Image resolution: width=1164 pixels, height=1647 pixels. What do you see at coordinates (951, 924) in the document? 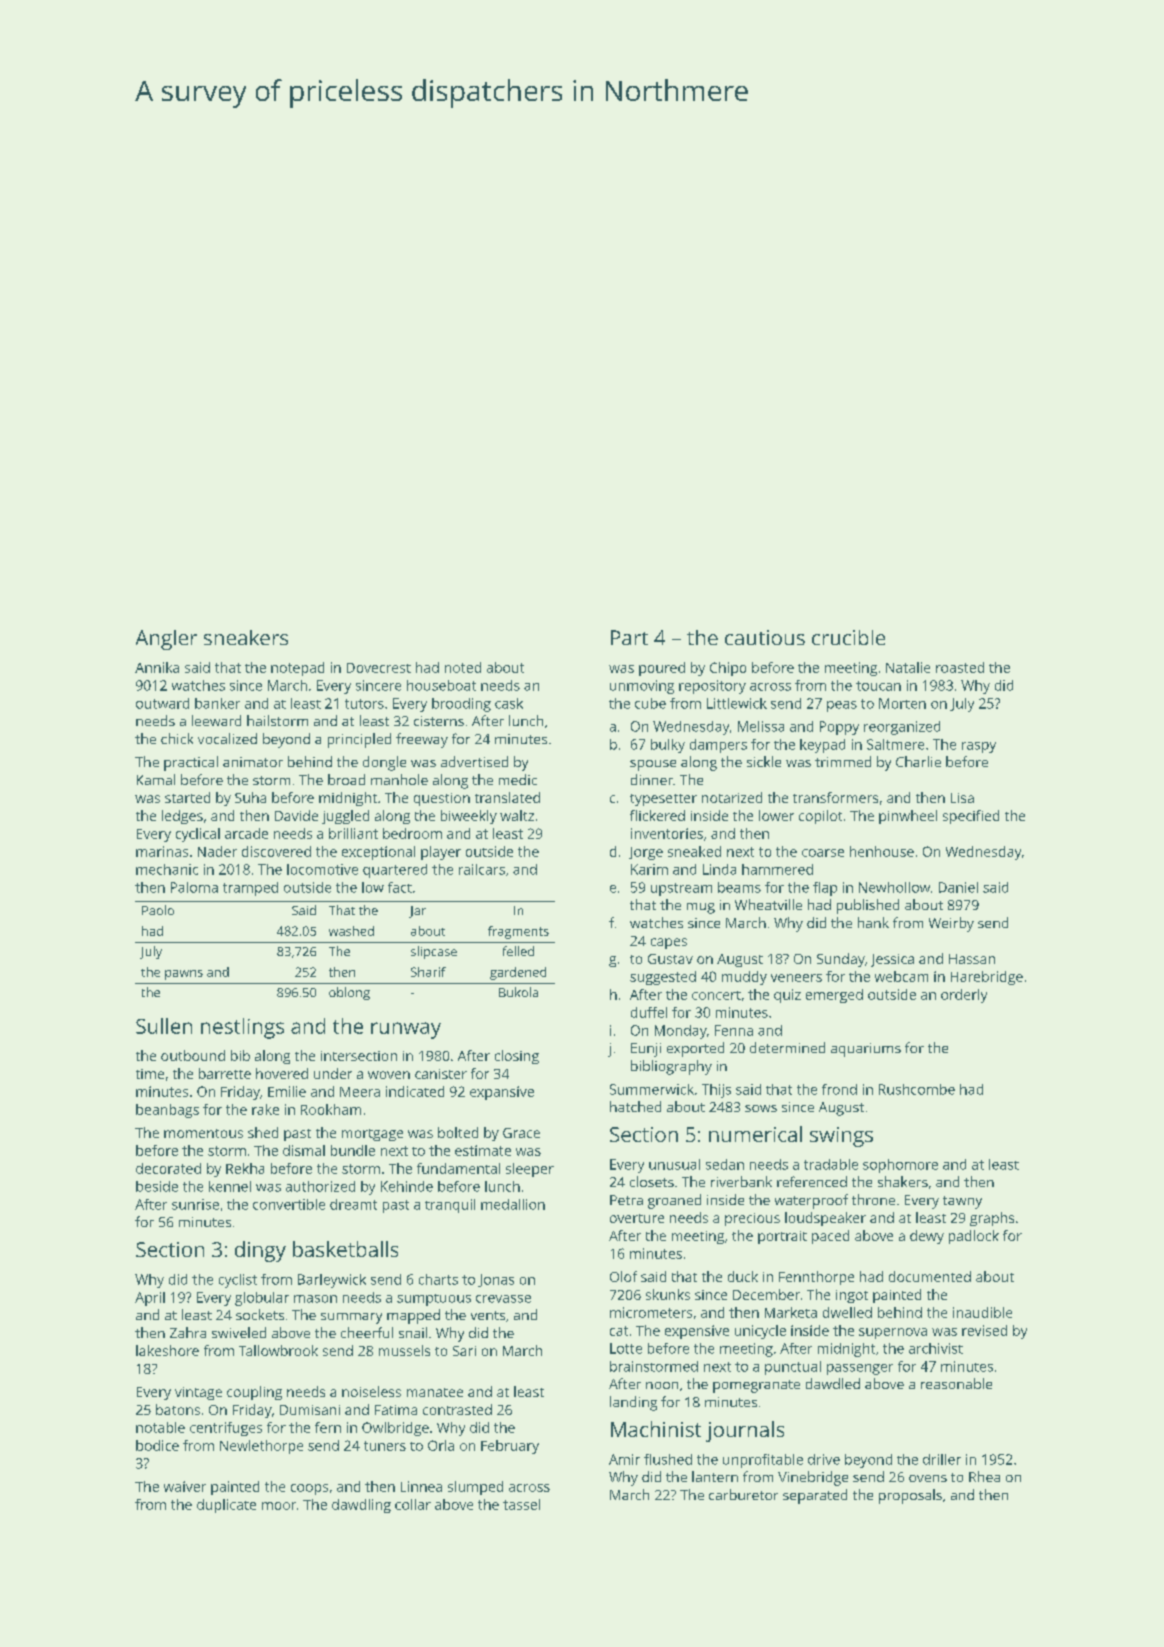
I see `Weirby` at bounding box center [951, 924].
